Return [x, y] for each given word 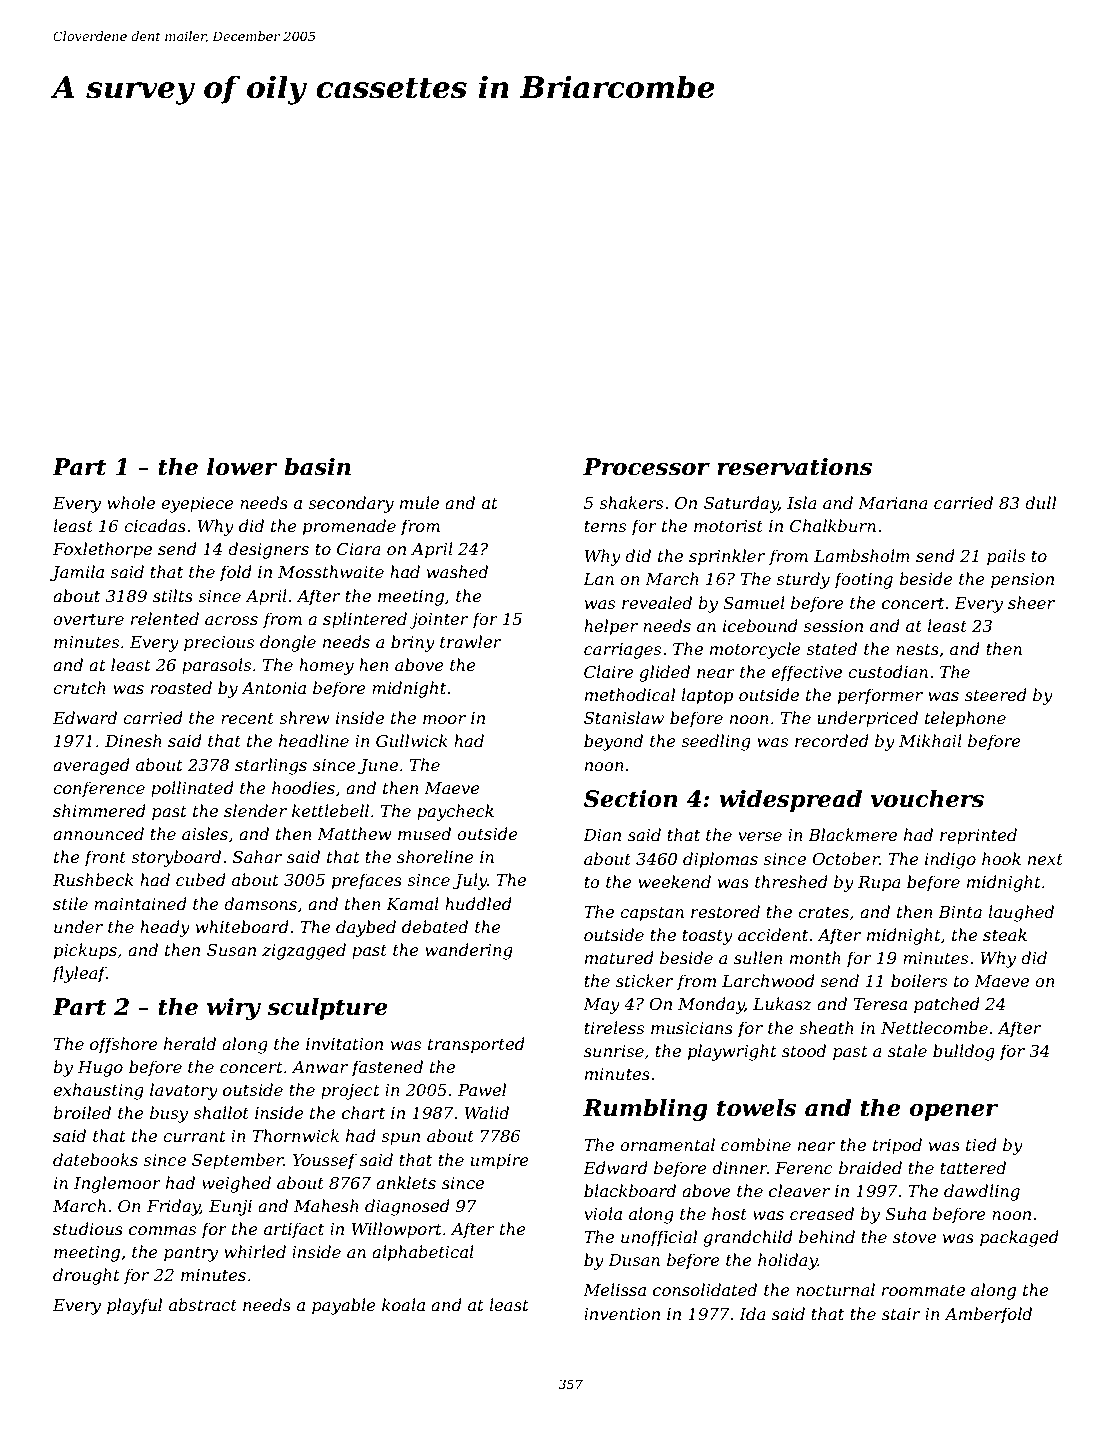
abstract [203, 1304]
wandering [469, 951]
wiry [234, 1009]
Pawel [482, 1089]
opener [954, 1112]
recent [247, 718]
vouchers [927, 798]
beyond [613, 742]
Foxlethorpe [102, 550]
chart [363, 1112]
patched [947, 1005]
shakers [631, 502]
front [105, 858]
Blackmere [852, 834]
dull [1040, 502]
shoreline [435, 856]
